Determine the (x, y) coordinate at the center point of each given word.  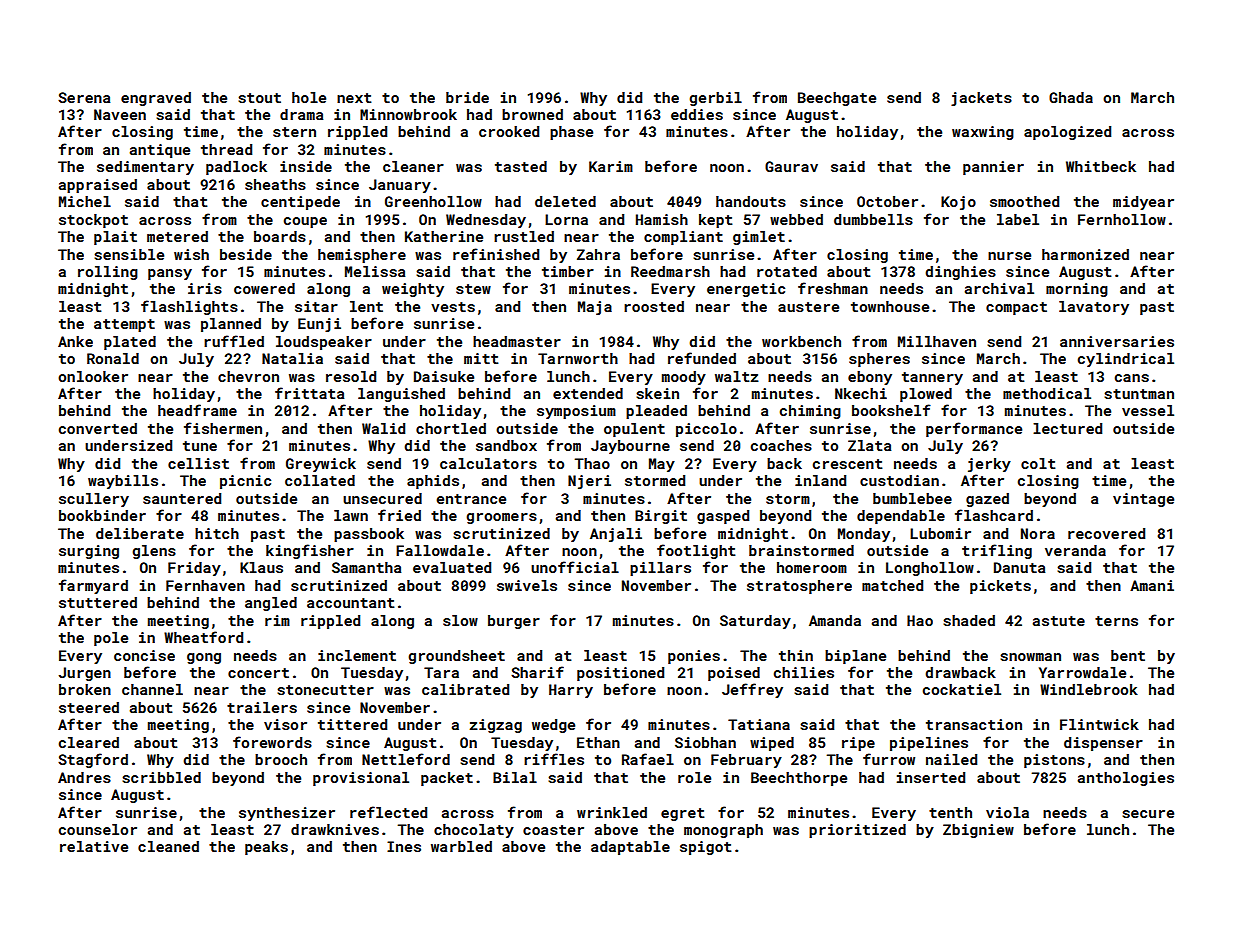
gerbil (715, 99)
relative (94, 846)
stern (294, 132)
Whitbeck (1101, 166)
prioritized (857, 831)
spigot (706, 848)
